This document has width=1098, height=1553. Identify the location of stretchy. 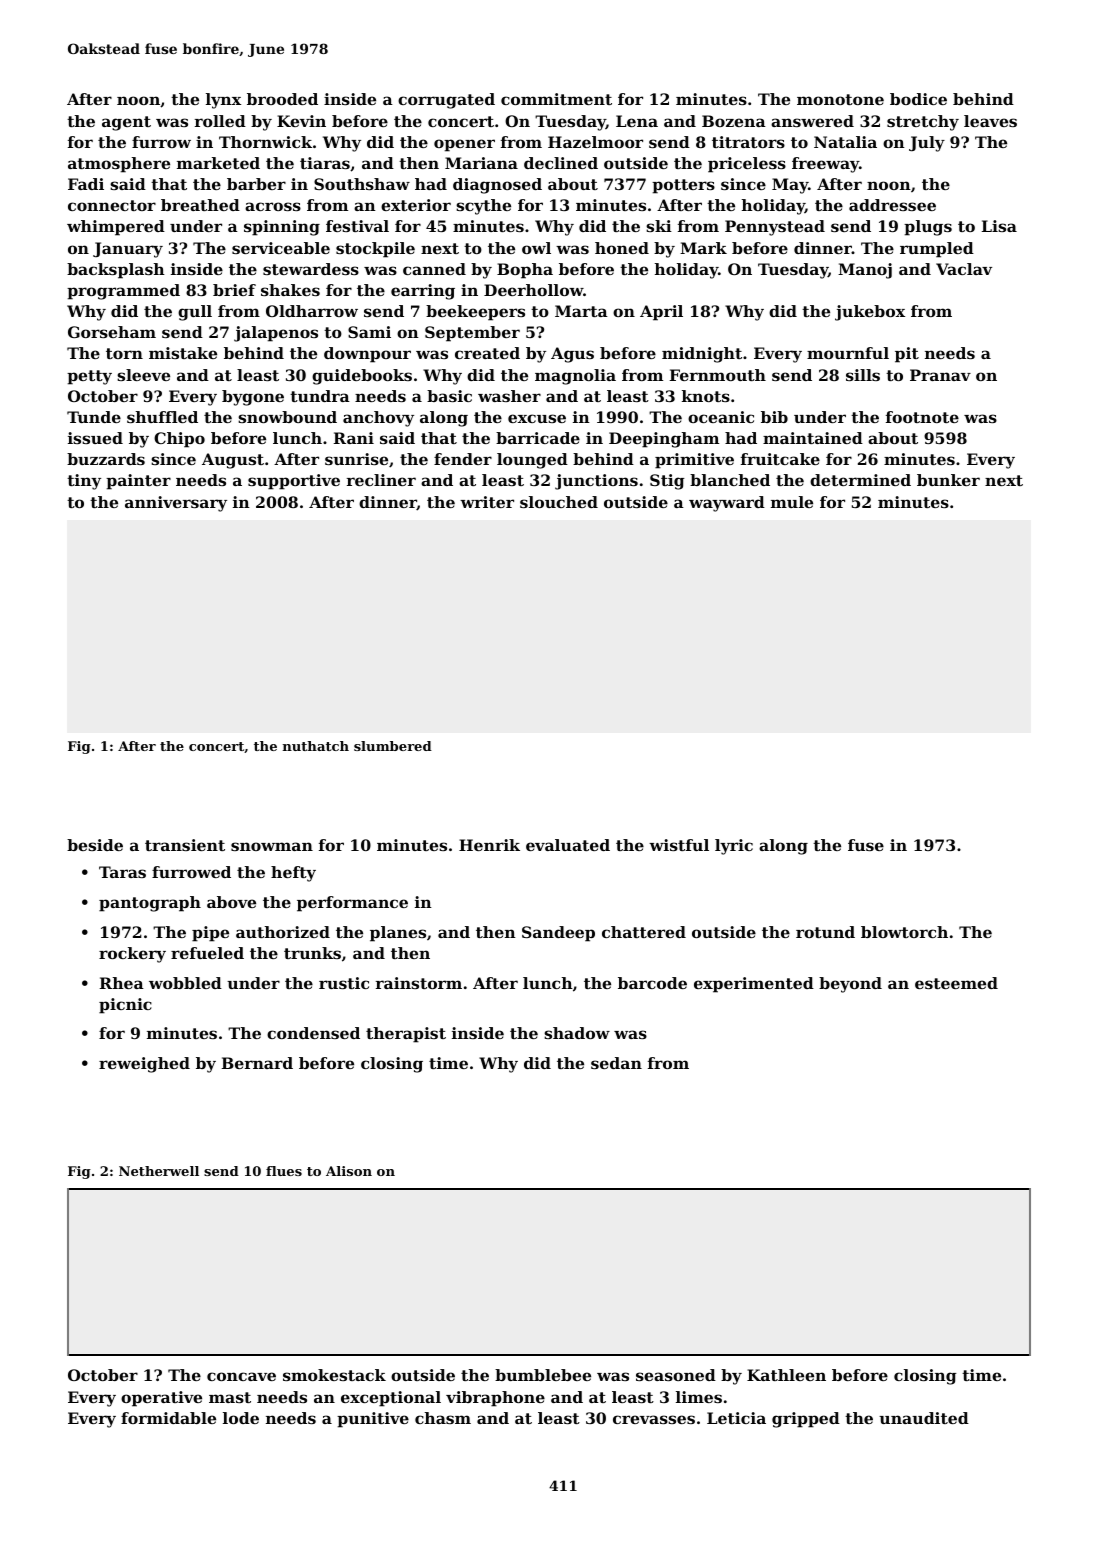
(923, 123).
